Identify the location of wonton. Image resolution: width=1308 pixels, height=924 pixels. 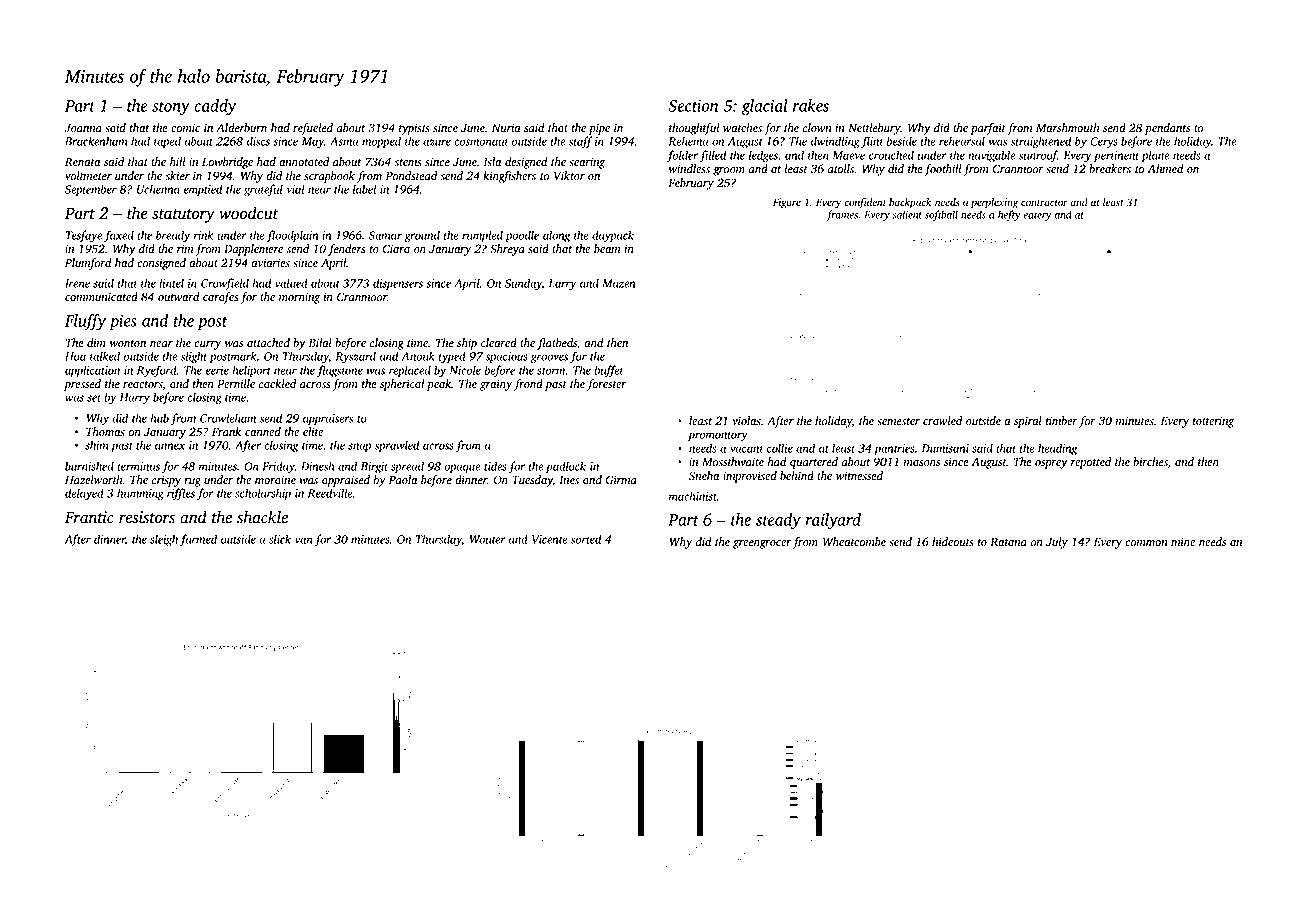
(128, 344).
